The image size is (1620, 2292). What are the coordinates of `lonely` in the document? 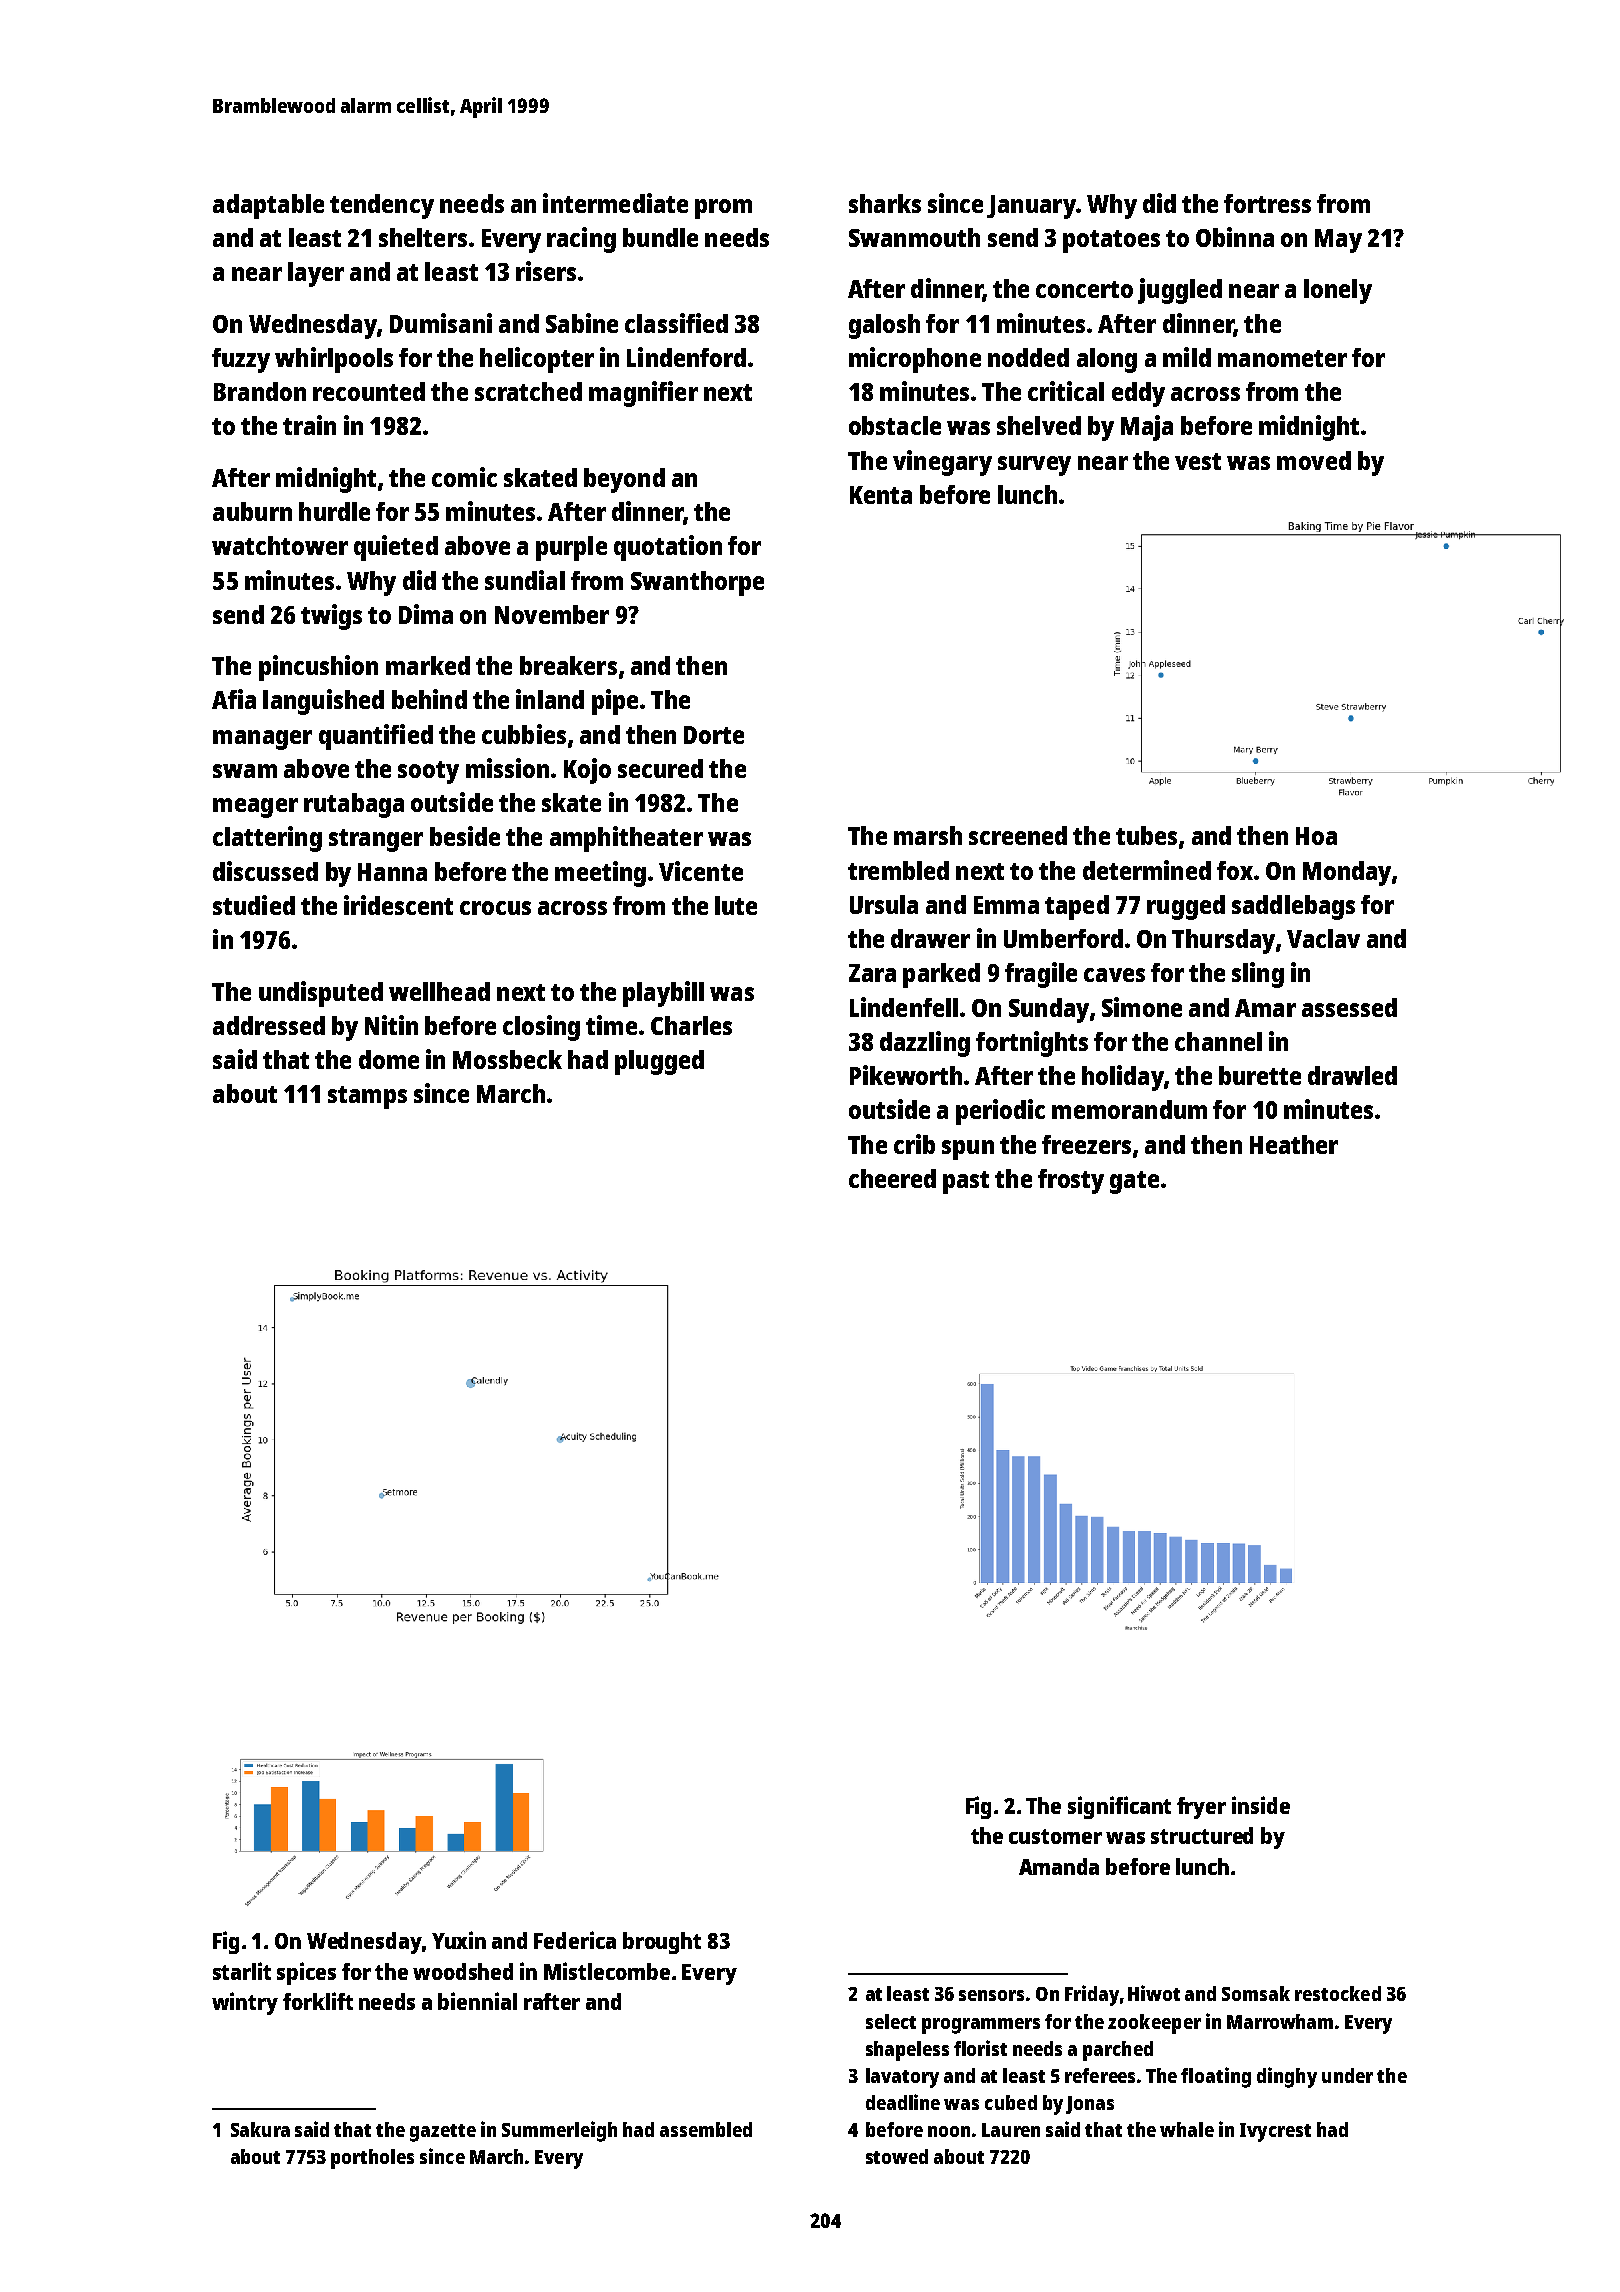 It's located at (1338, 291).
